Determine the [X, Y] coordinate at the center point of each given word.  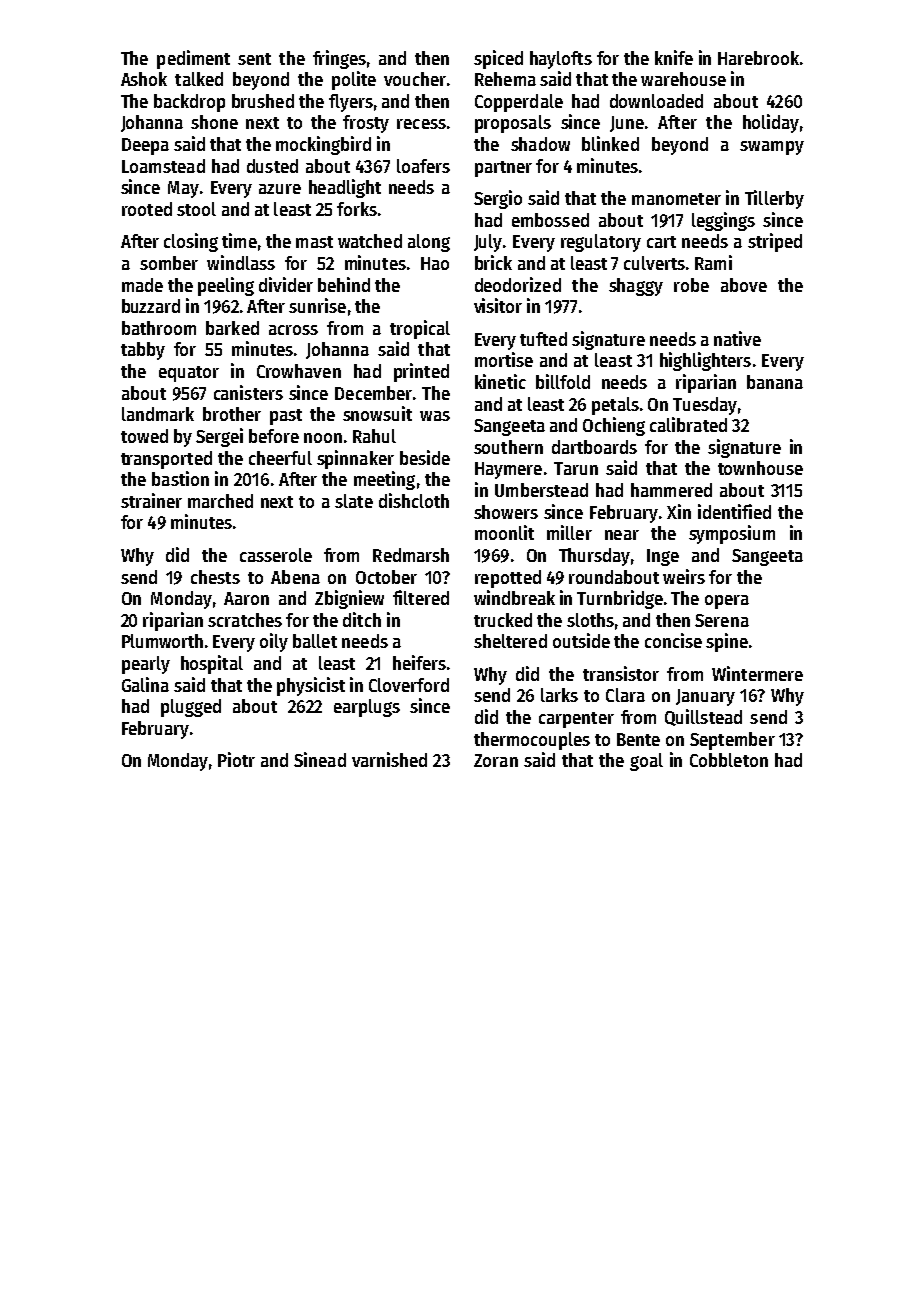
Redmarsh [411, 555]
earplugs [367, 708]
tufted [543, 339]
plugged [191, 708]
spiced [498, 59]
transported [166, 460]
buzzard [151, 306]
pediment [193, 59]
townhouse [760, 468]
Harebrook [758, 58]
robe [691, 285]
